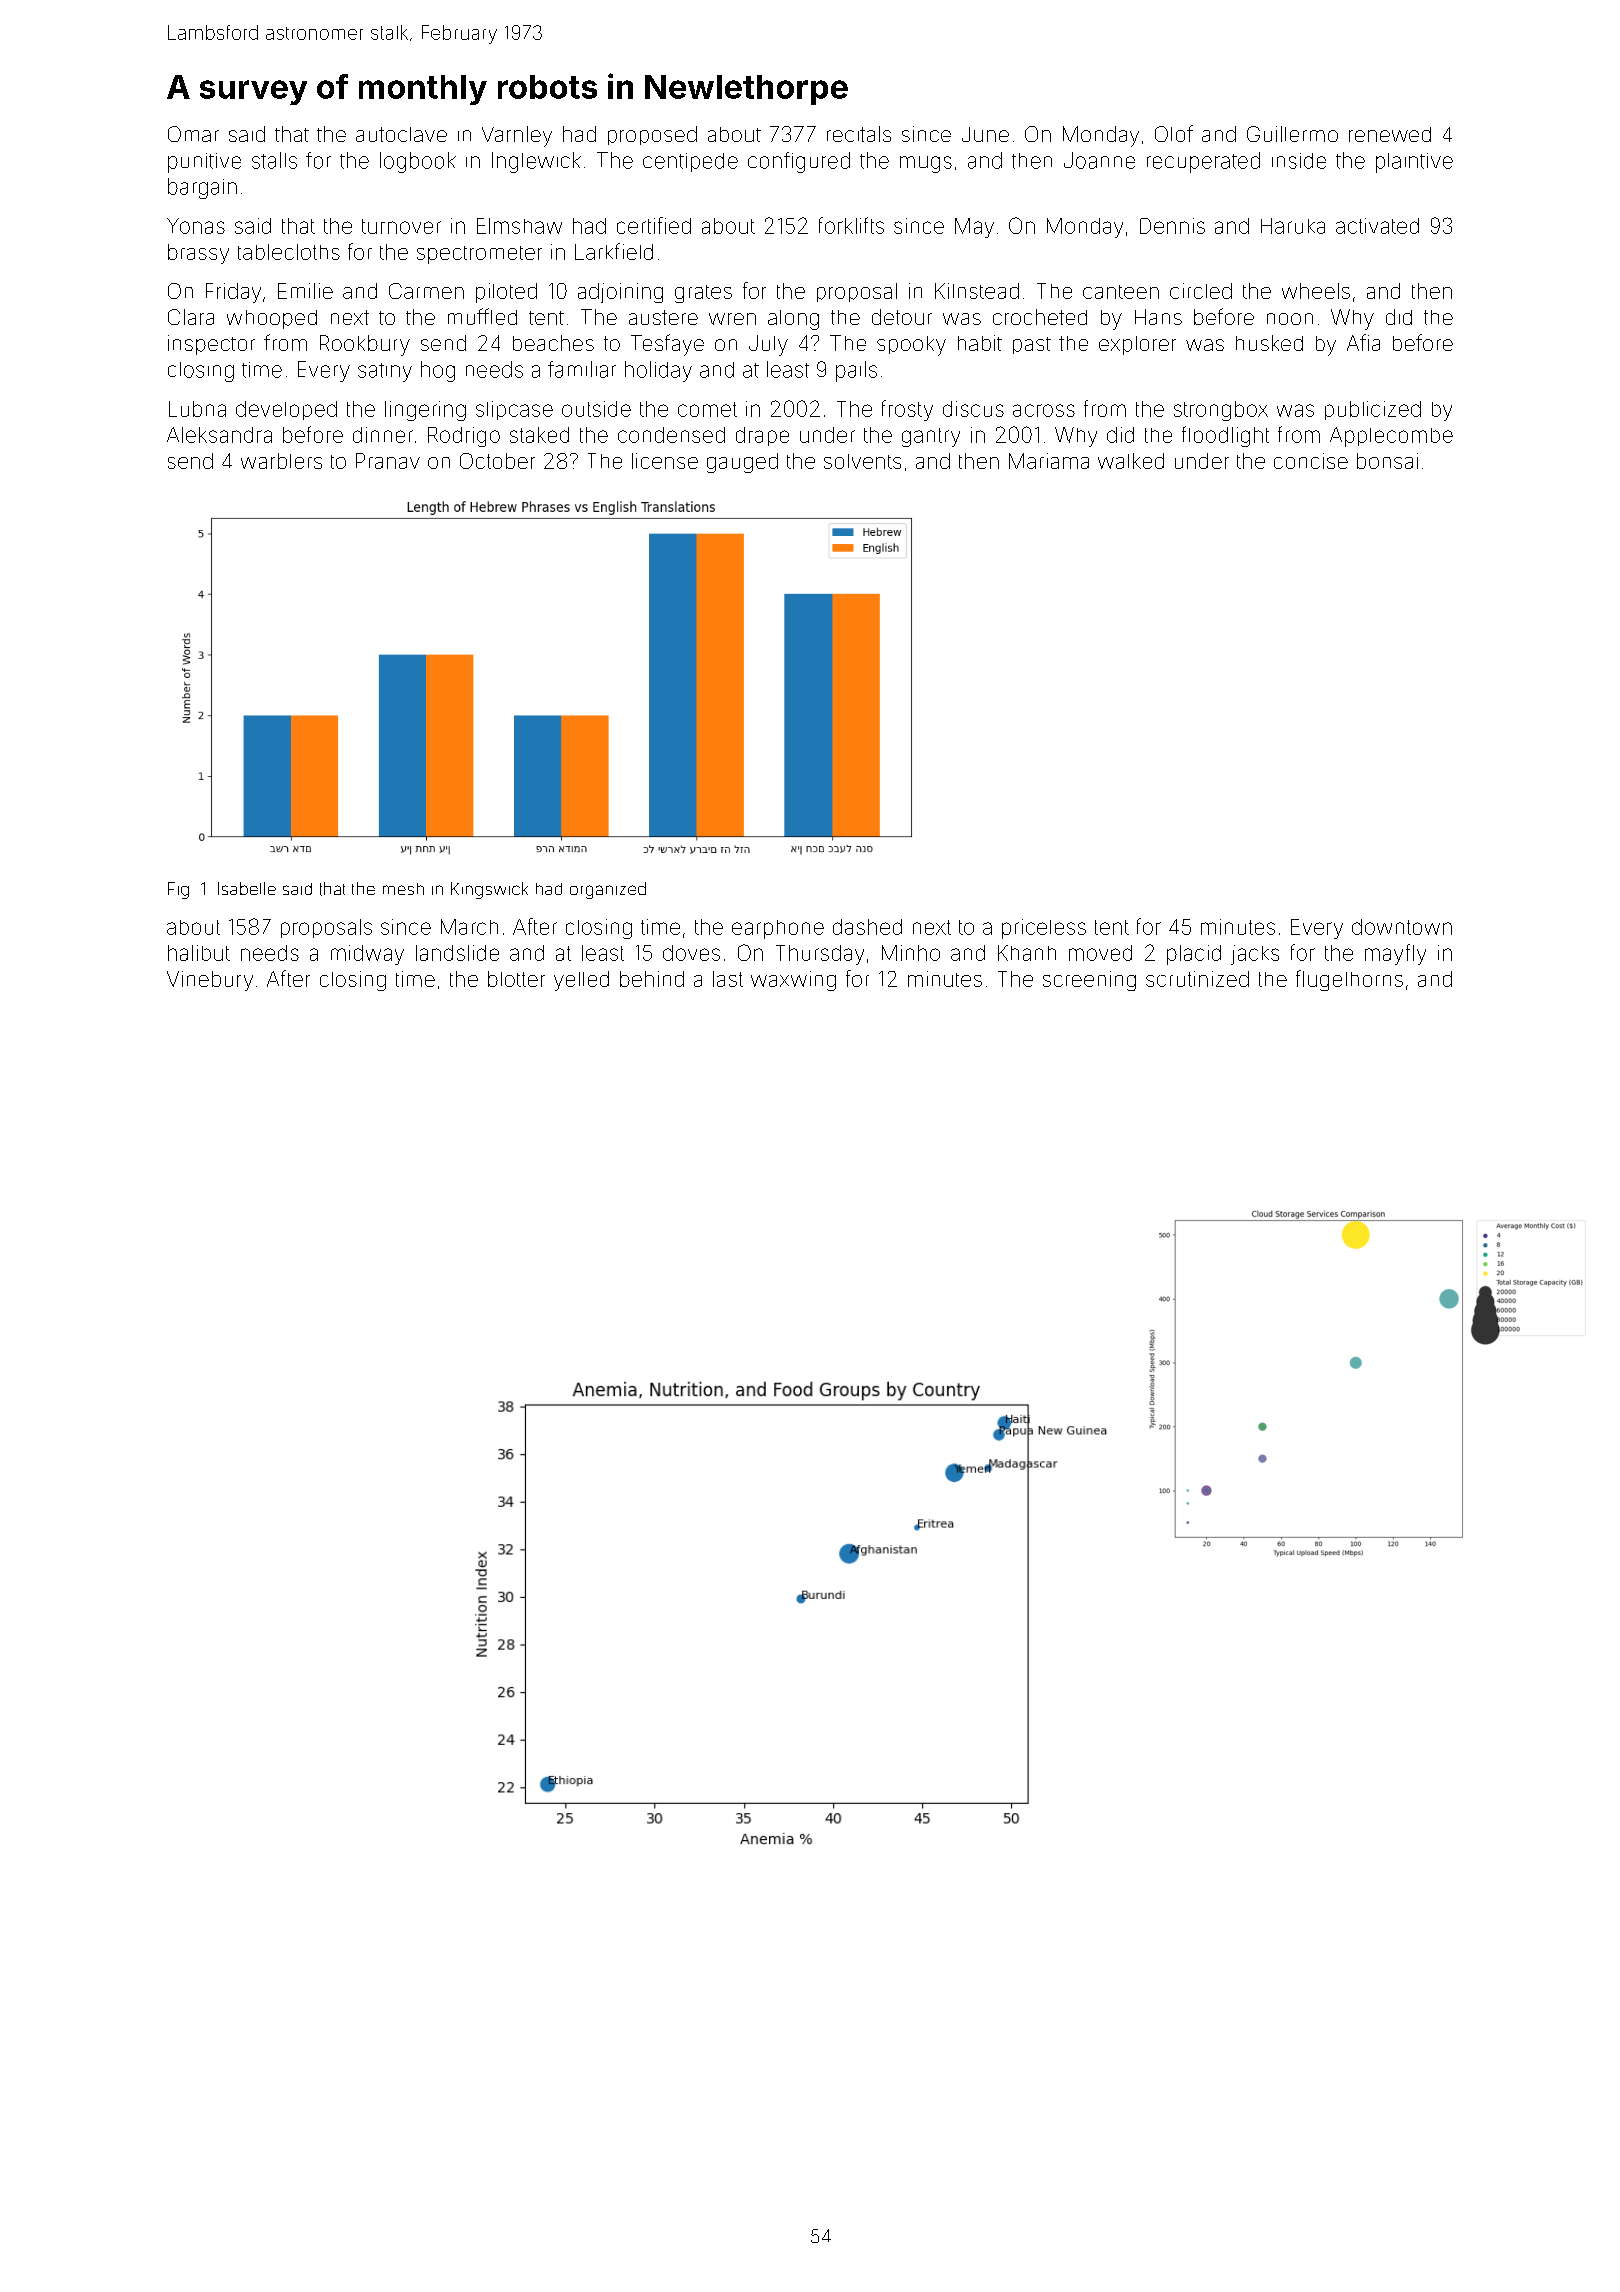  I want to click on bonsai, so click(1387, 461).
